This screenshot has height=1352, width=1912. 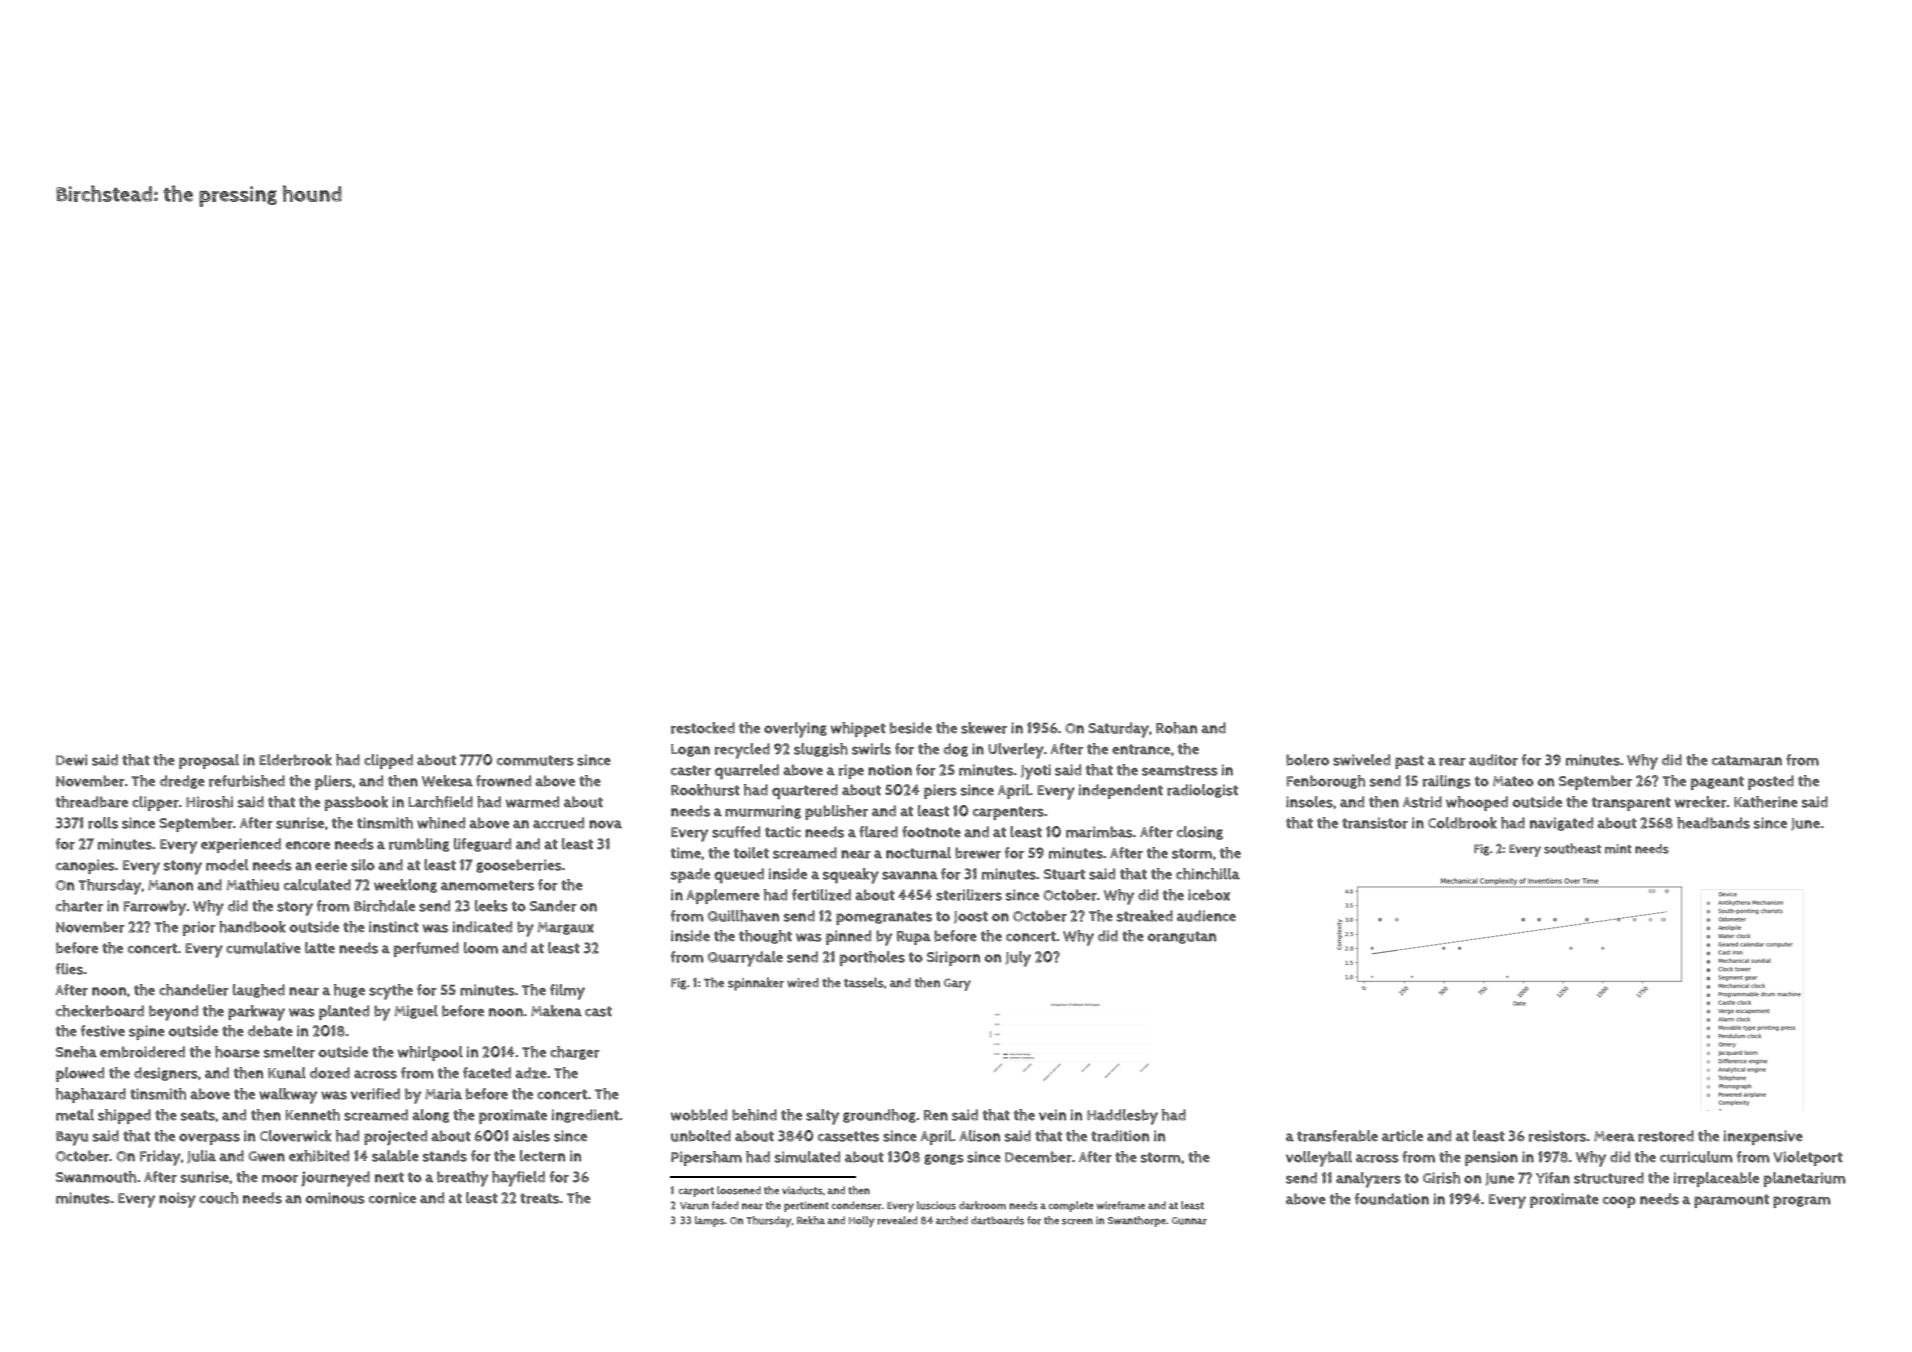 I want to click on streaked, so click(x=1145, y=916).
